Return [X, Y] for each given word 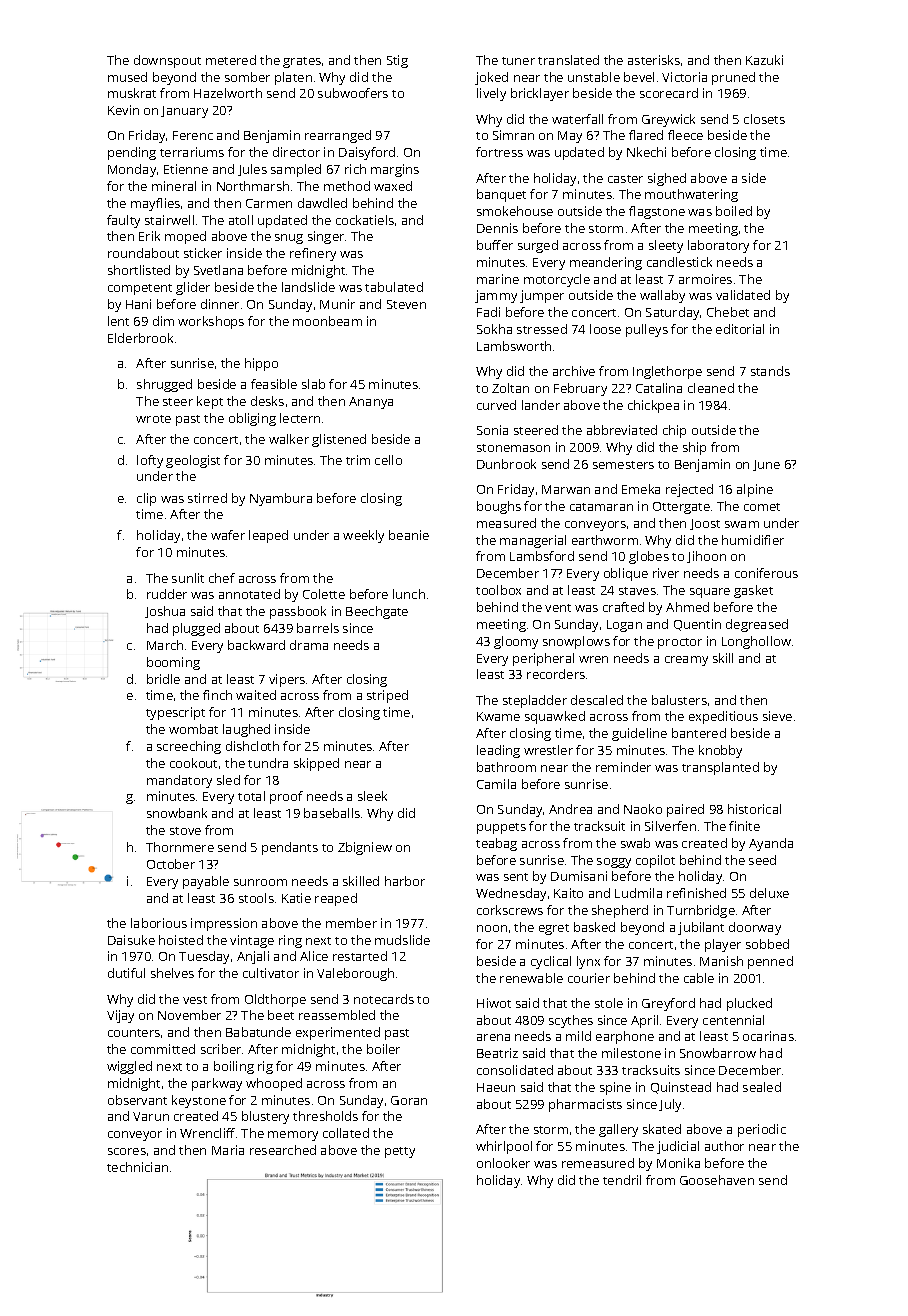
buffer [495, 245]
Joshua [165, 612]
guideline [639, 734]
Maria [228, 1150]
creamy [686, 661]
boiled [734, 211]
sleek [372, 796]
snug [289, 239]
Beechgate [377, 612]
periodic [762, 1130]
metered [231, 60]
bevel [639, 77]
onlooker [503, 1163]
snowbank [177, 813]
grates [302, 62]
